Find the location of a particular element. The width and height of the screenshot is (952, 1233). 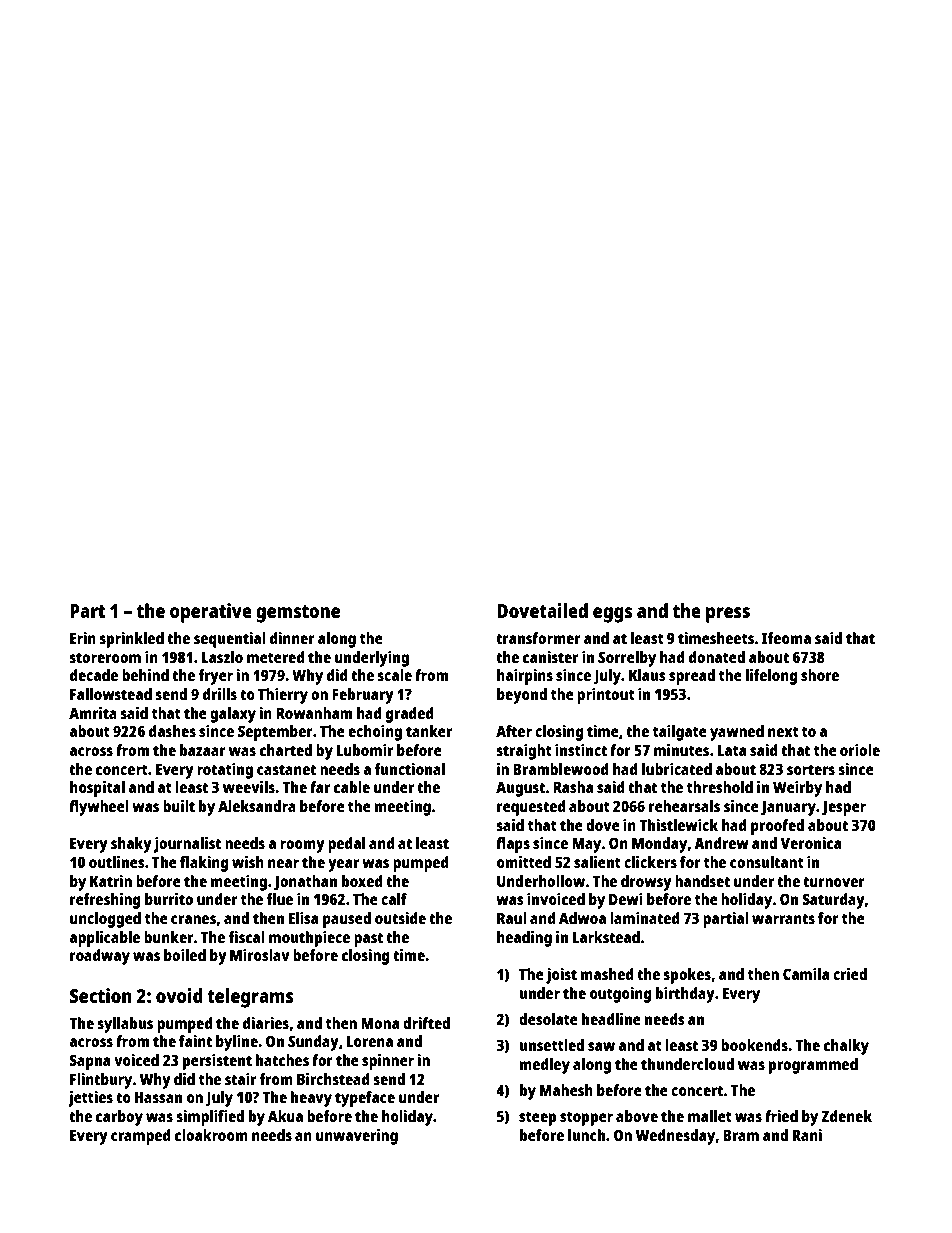

straight is located at coordinates (524, 752).
